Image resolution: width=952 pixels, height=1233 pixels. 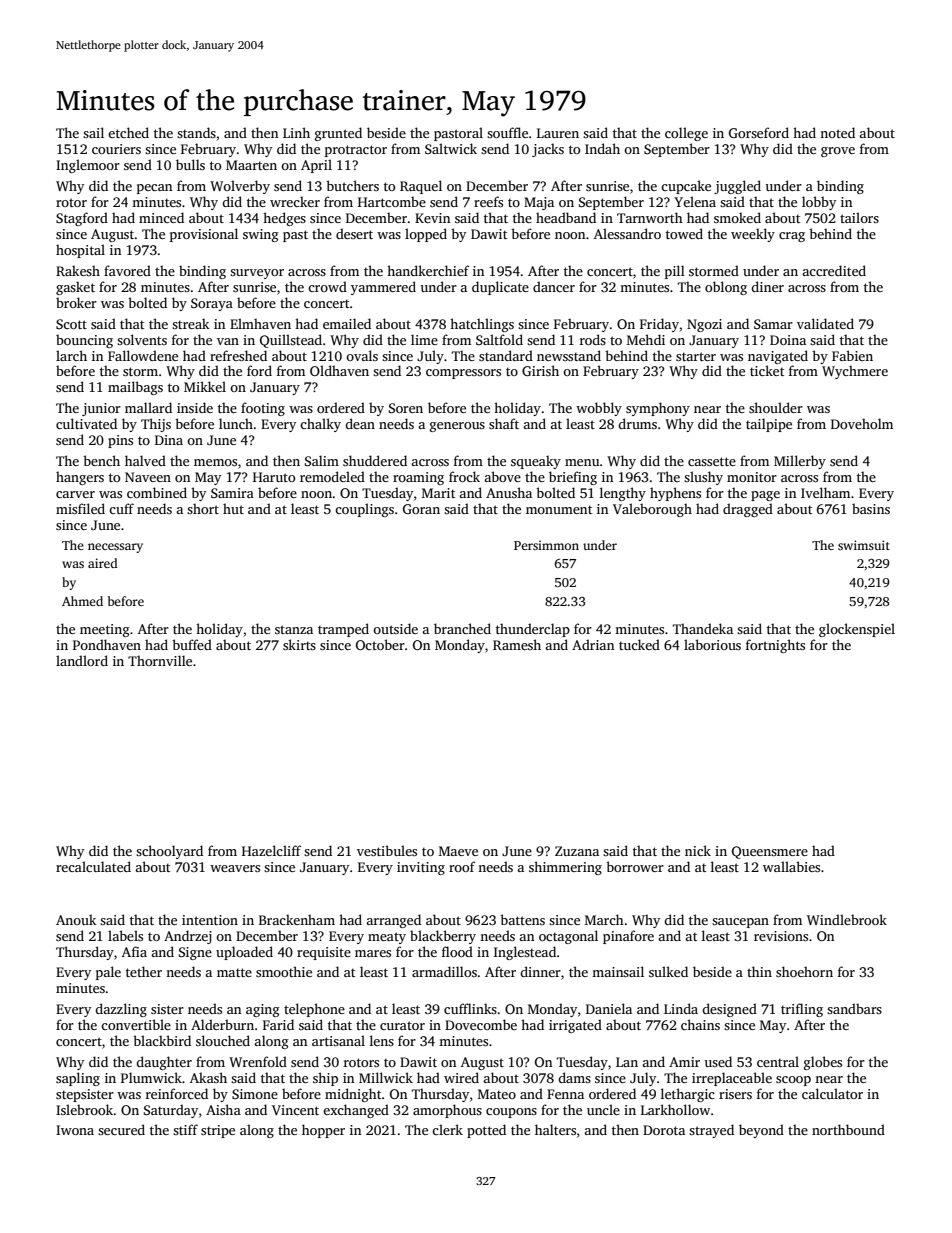 What do you see at coordinates (517, 644) in the screenshot?
I see `Ramesh` at bounding box center [517, 644].
